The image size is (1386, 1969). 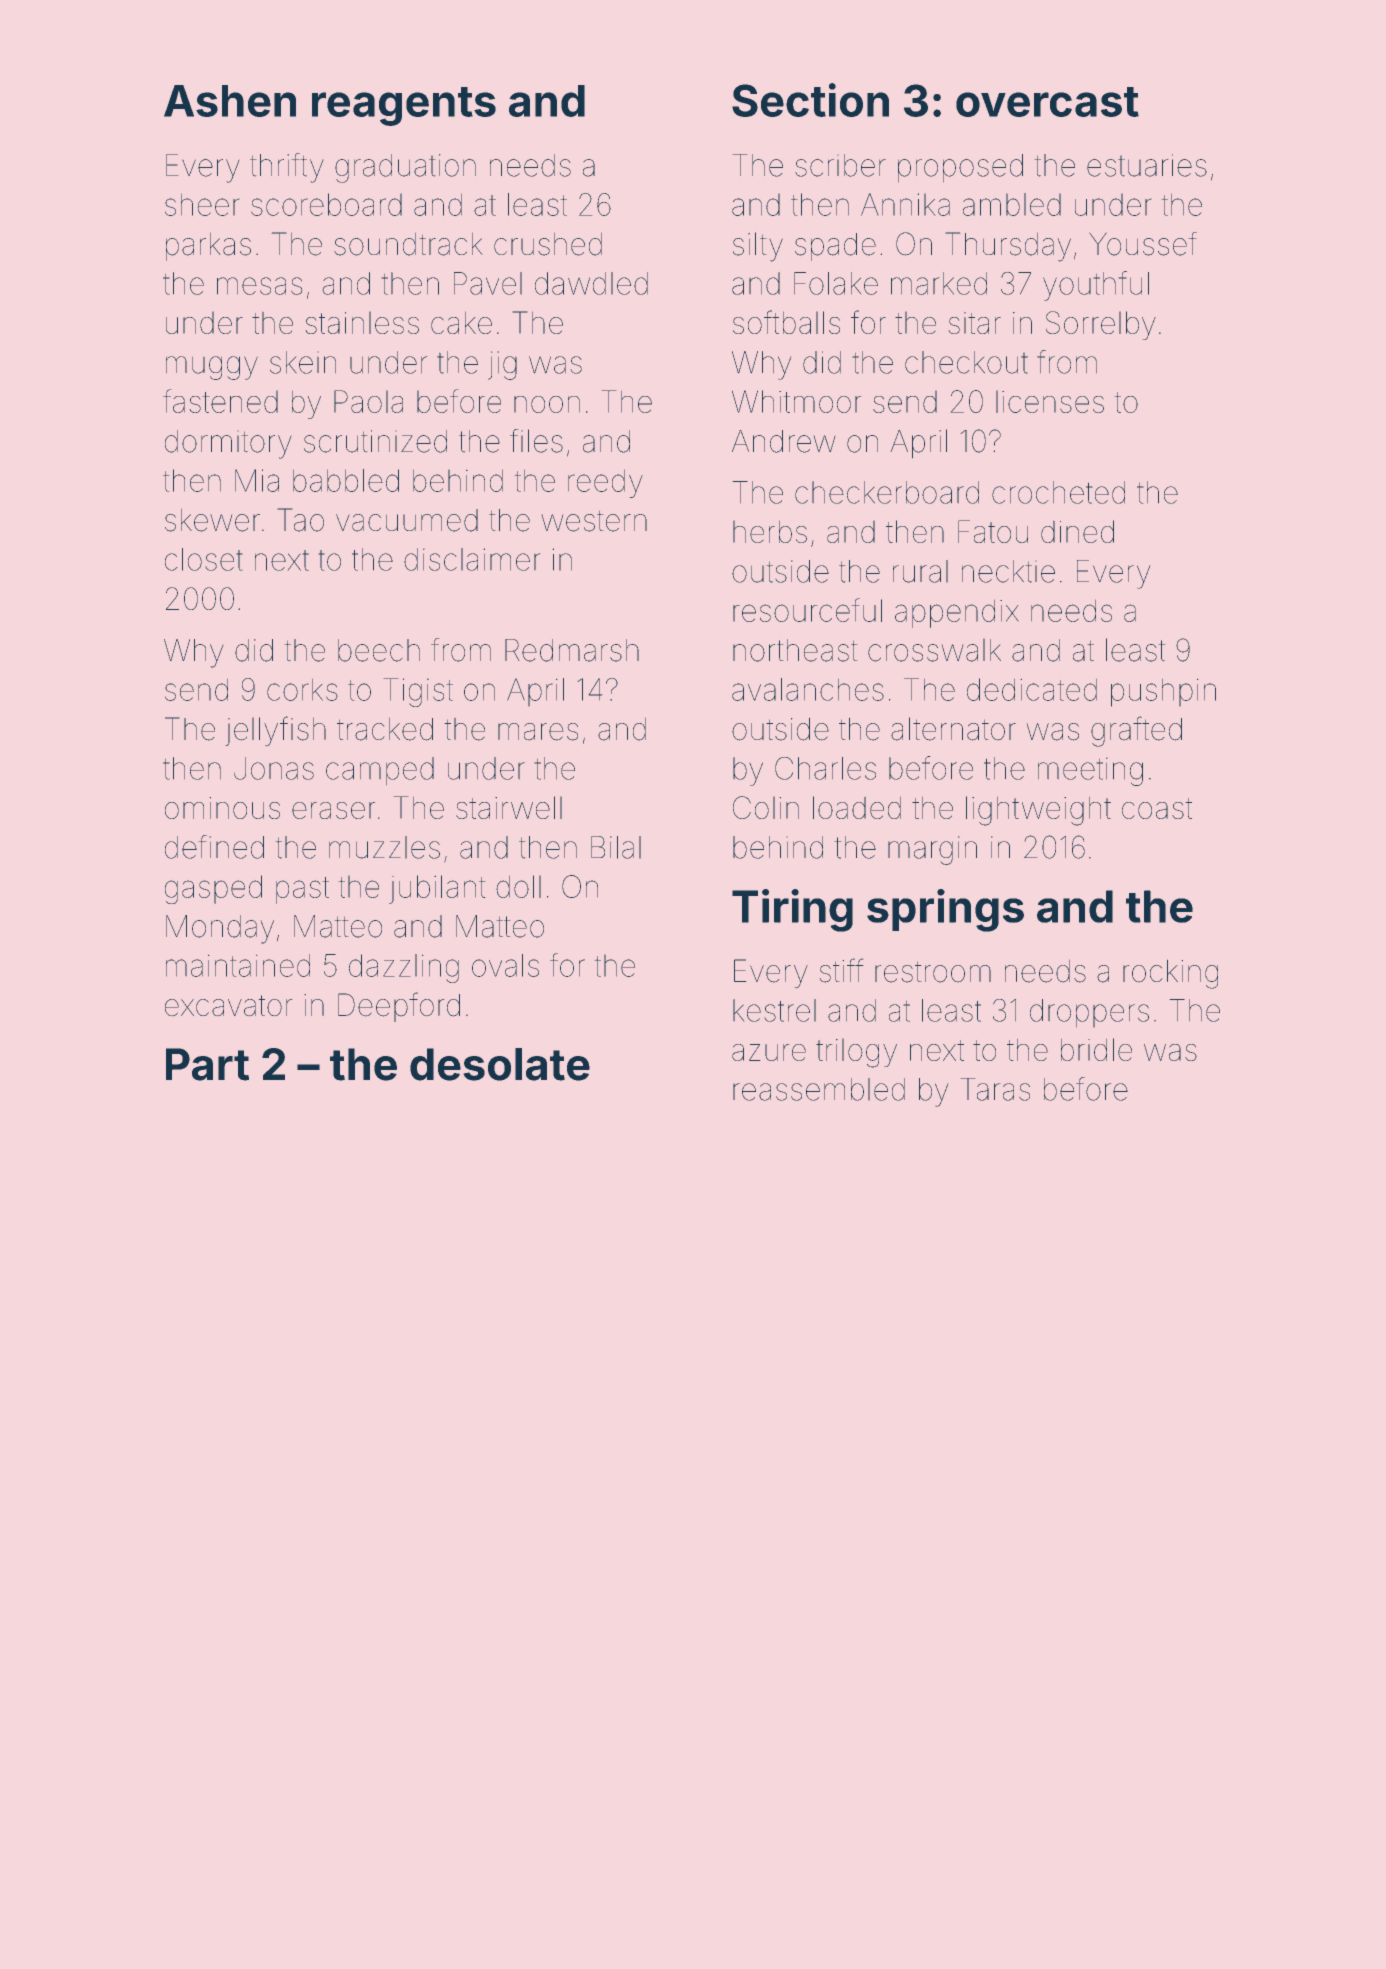 I want to click on dined, so click(x=1077, y=531).
